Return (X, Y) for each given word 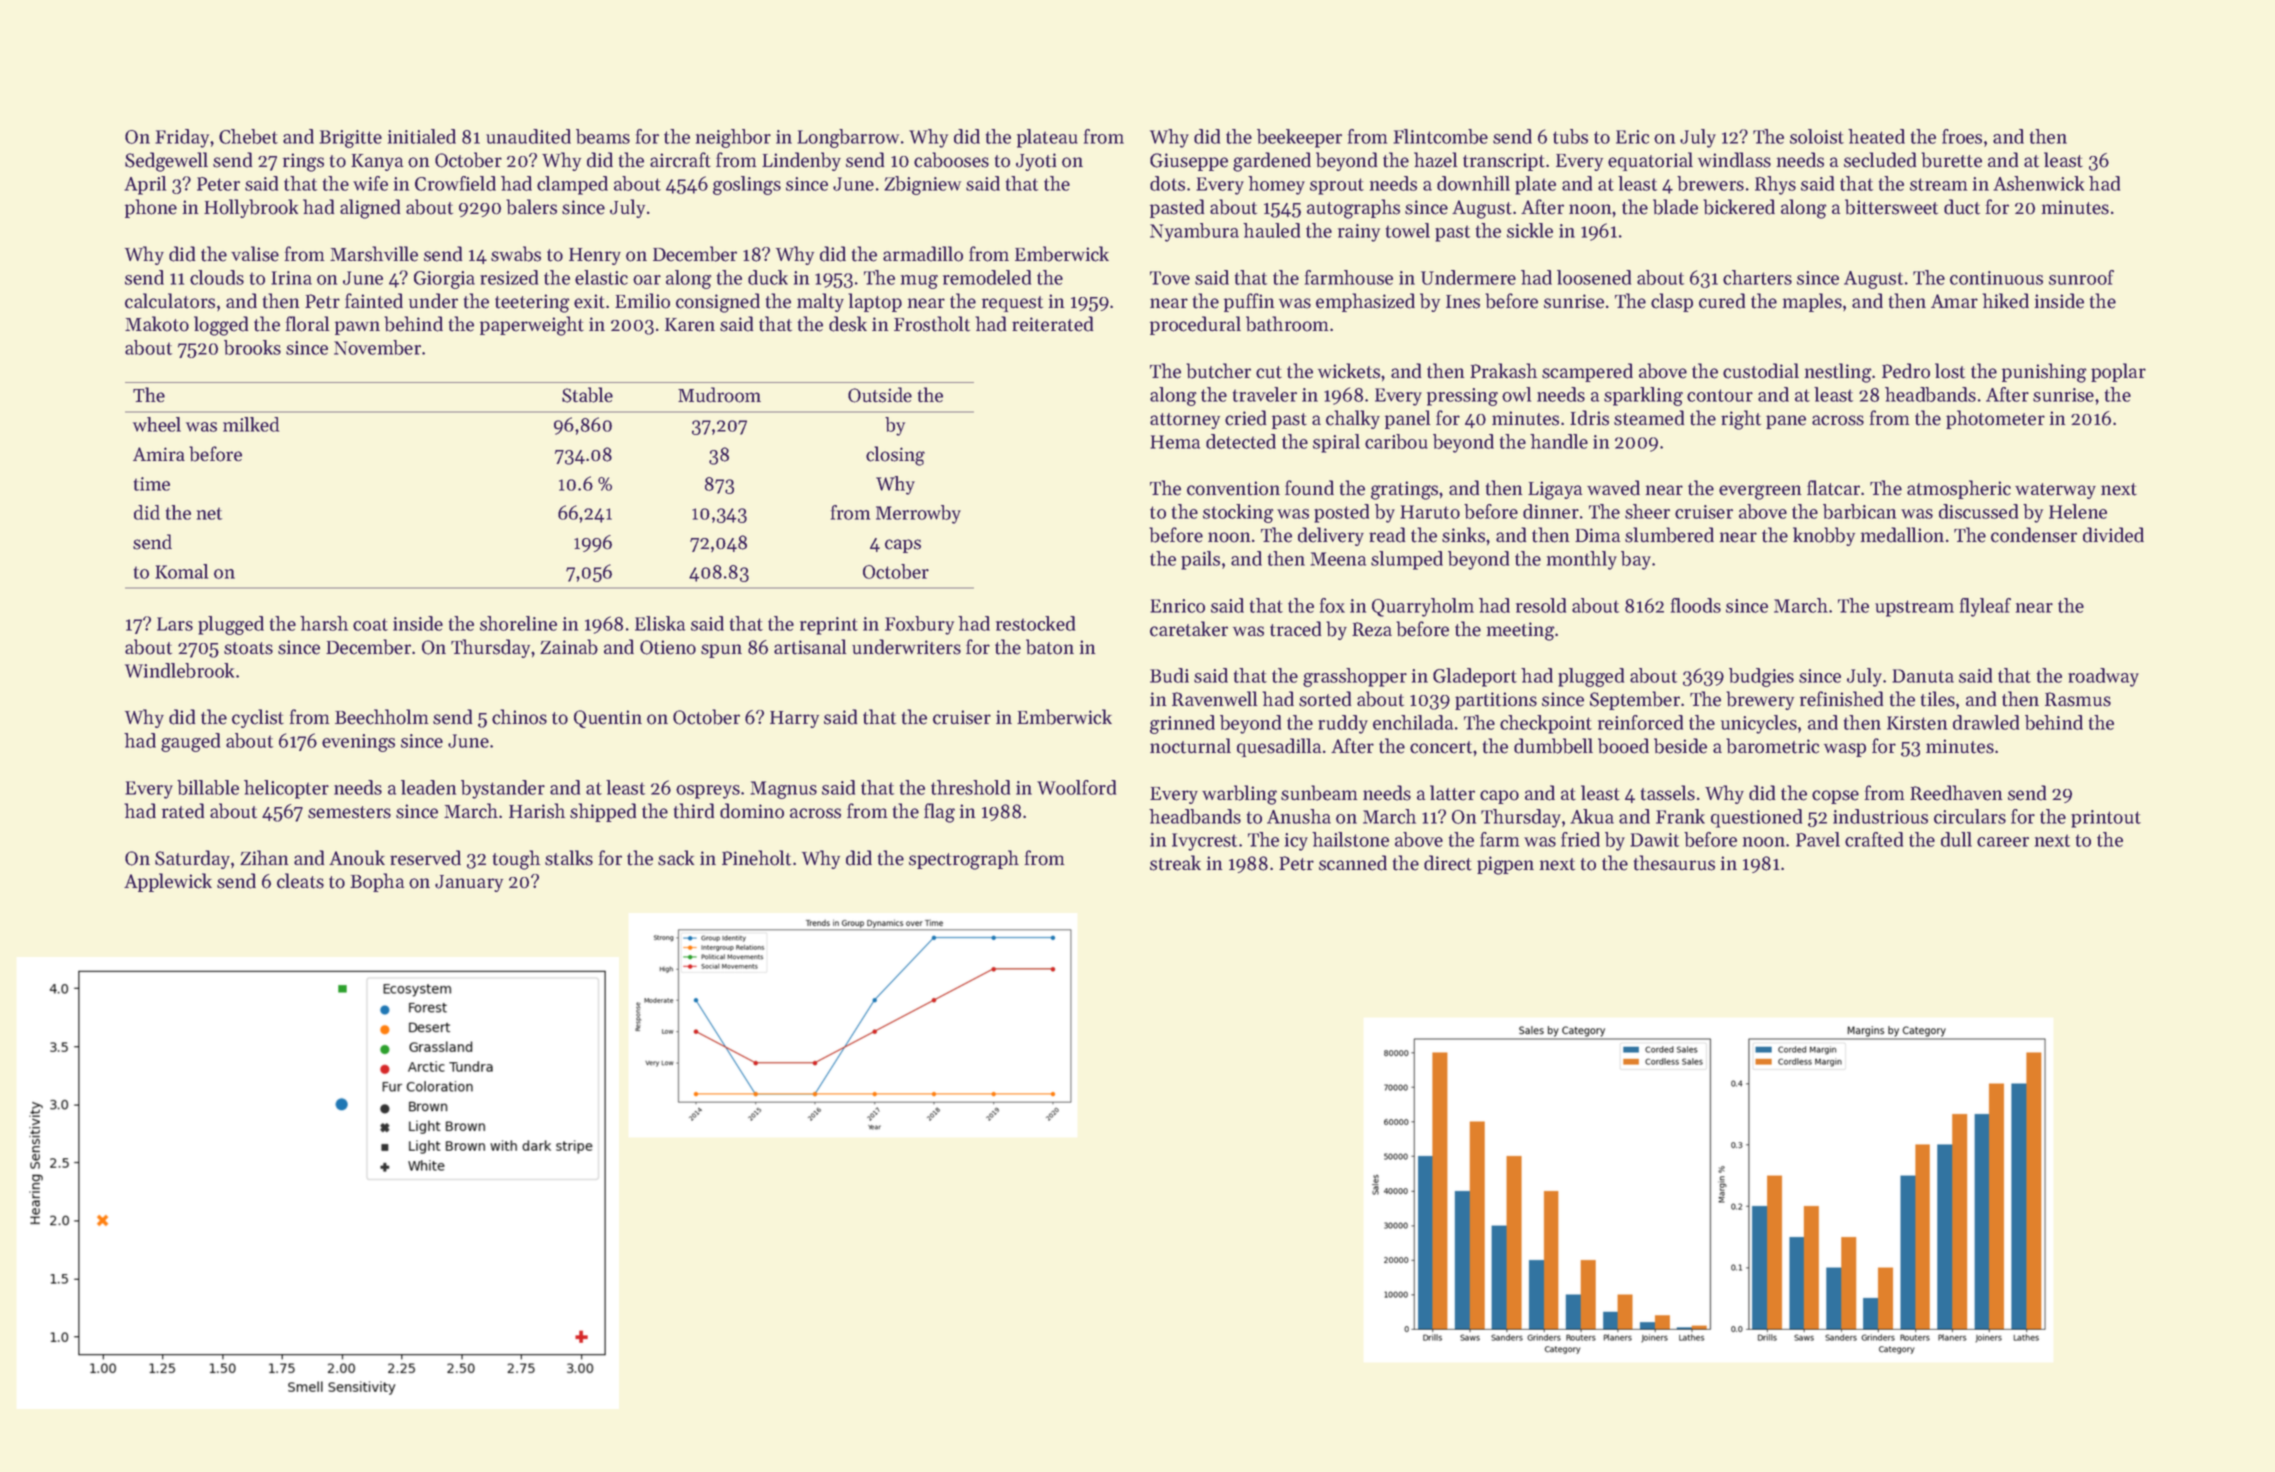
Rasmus (2078, 699)
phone (151, 208)
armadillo (923, 254)
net (209, 513)
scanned (1353, 863)
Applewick (168, 882)
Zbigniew (922, 185)
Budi (1169, 675)
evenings (358, 743)
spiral (1336, 443)
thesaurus (1674, 863)
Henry (595, 256)
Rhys (1775, 185)
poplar (2118, 372)
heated (1876, 136)
